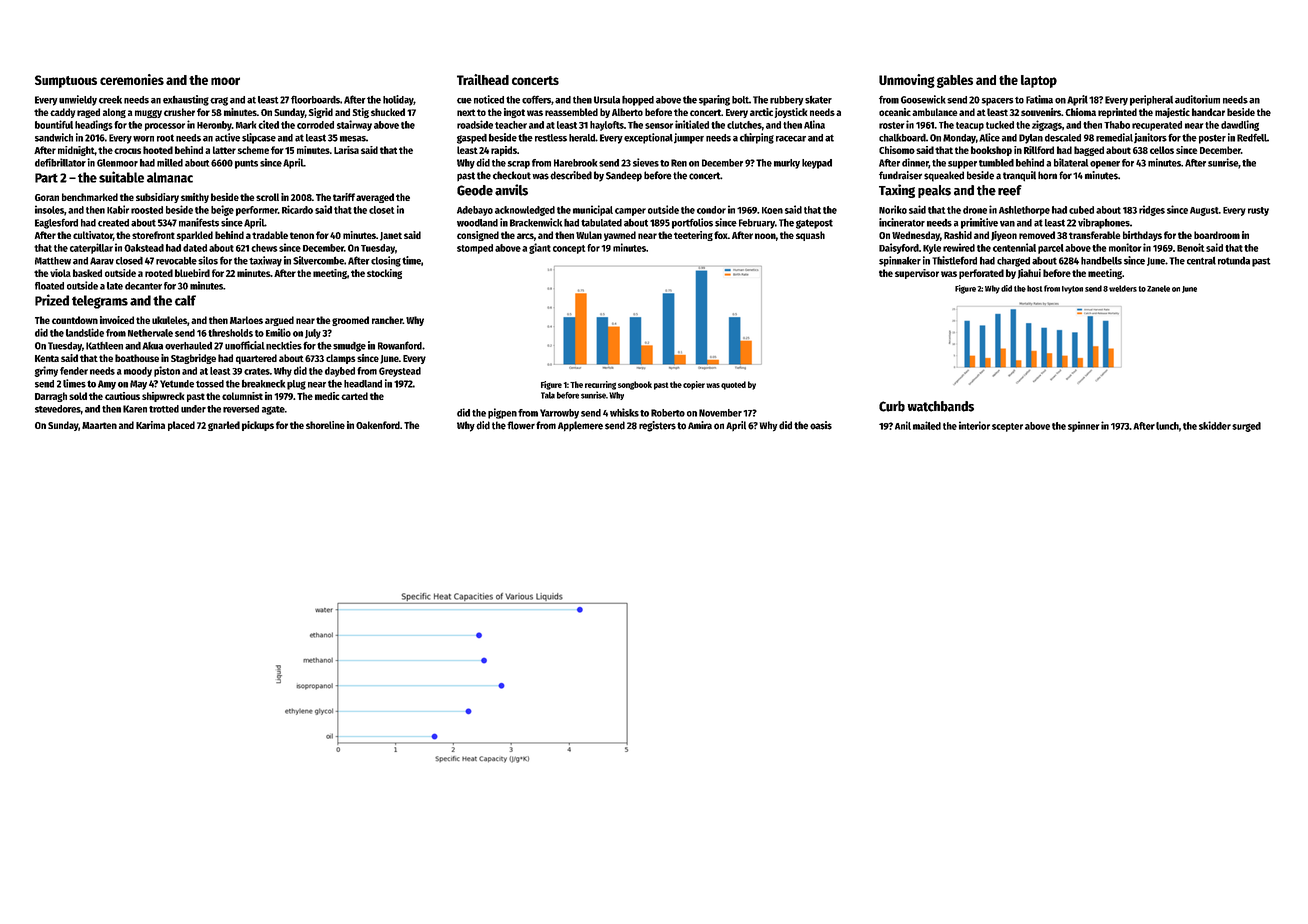 The image size is (1308, 924). Describe the element at coordinates (536, 99) in the screenshot. I see `coffers` at that location.
